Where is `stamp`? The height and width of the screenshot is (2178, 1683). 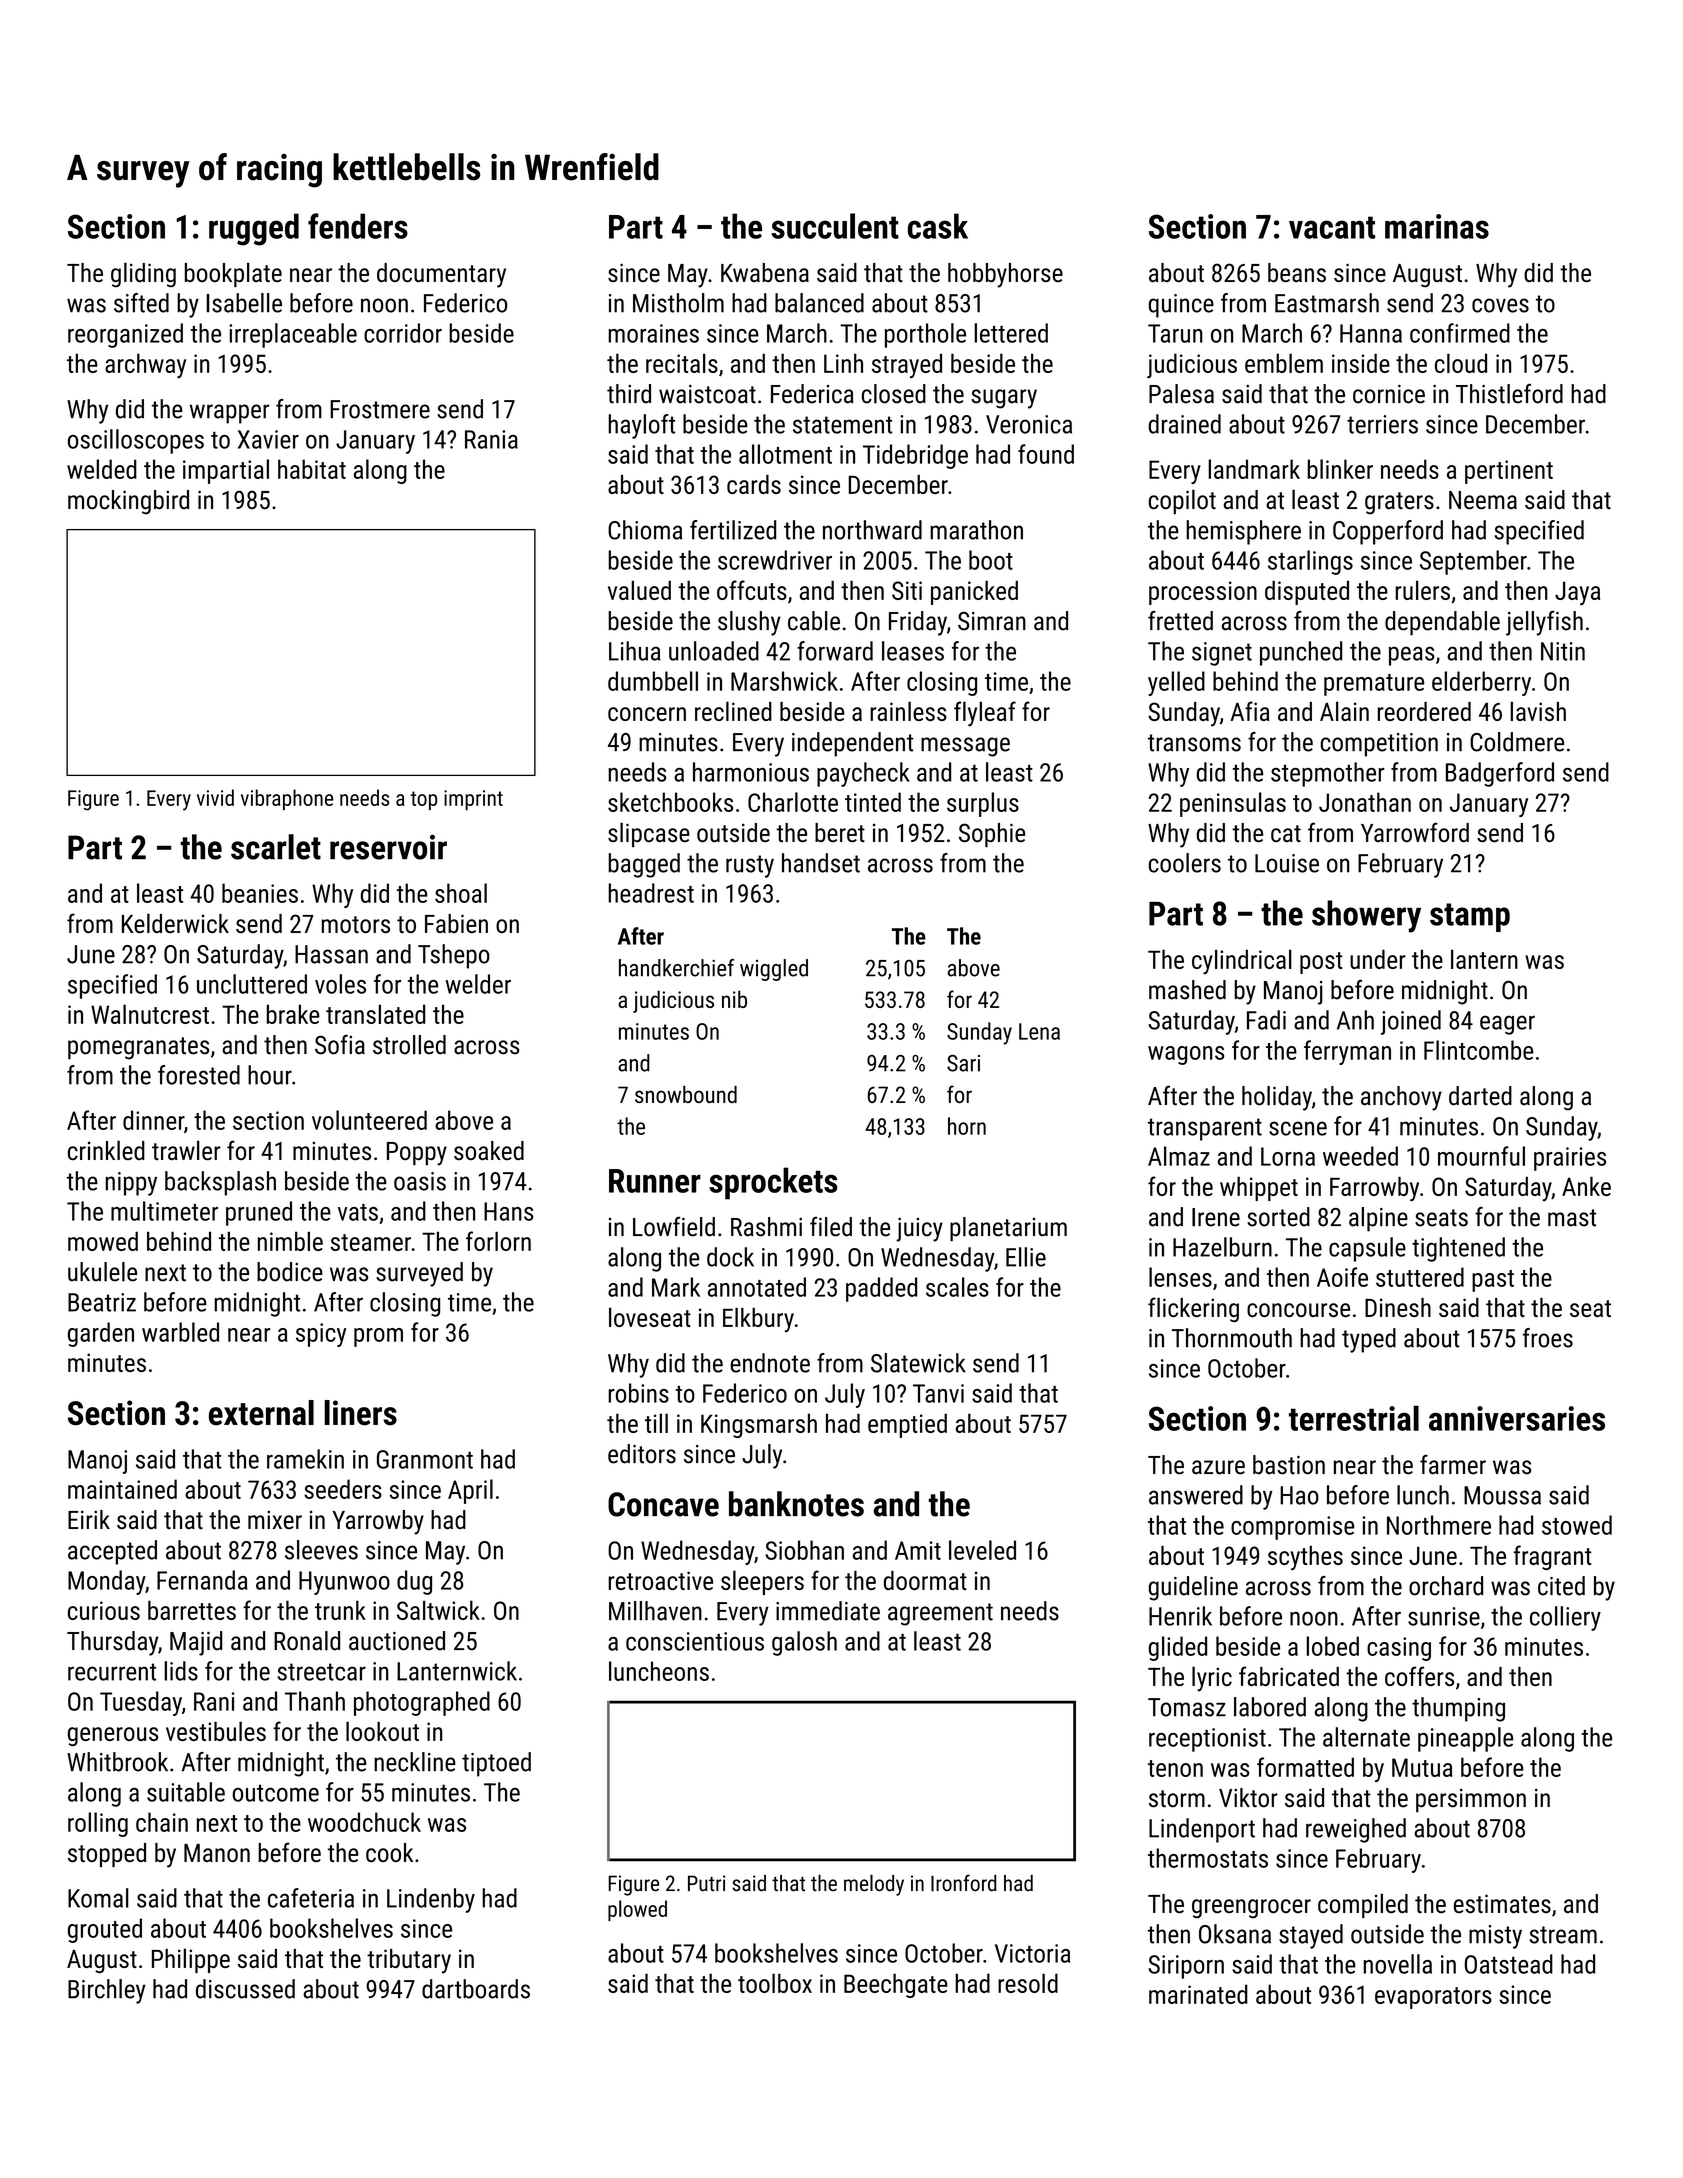
stamp is located at coordinates (1470, 917).
